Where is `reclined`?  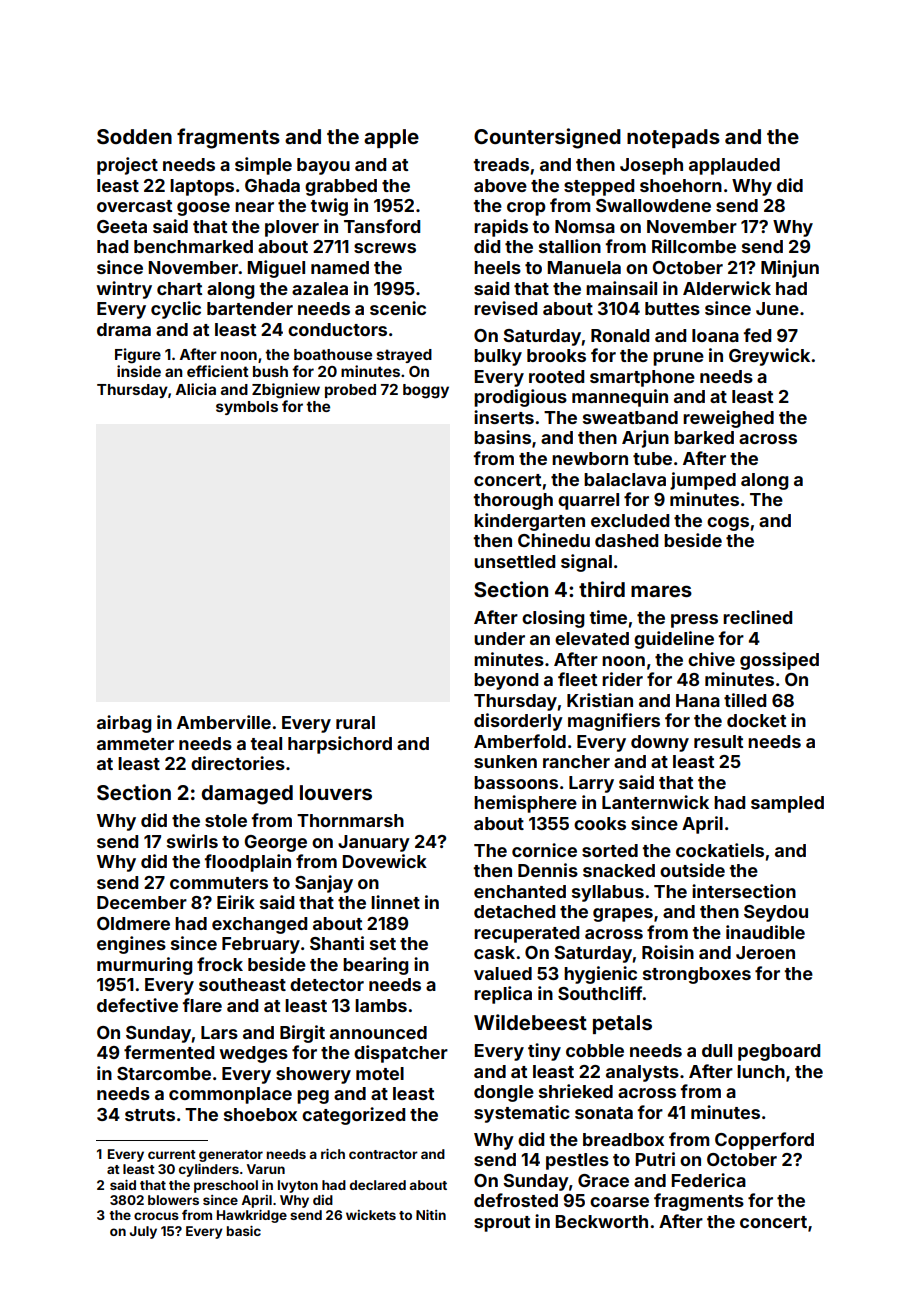
reclined is located at coordinates (757, 617).
